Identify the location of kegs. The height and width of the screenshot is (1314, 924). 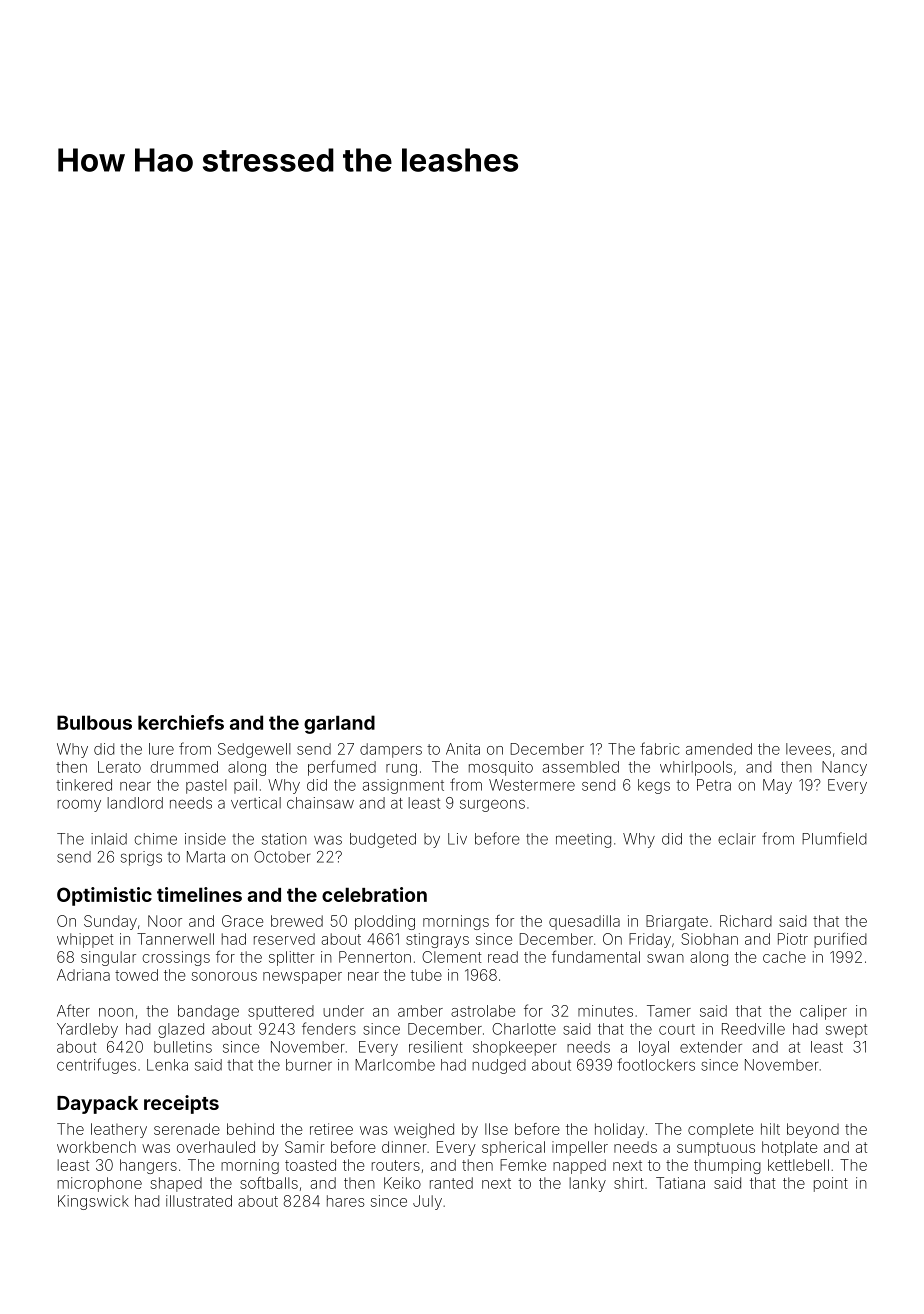
(654, 786).
